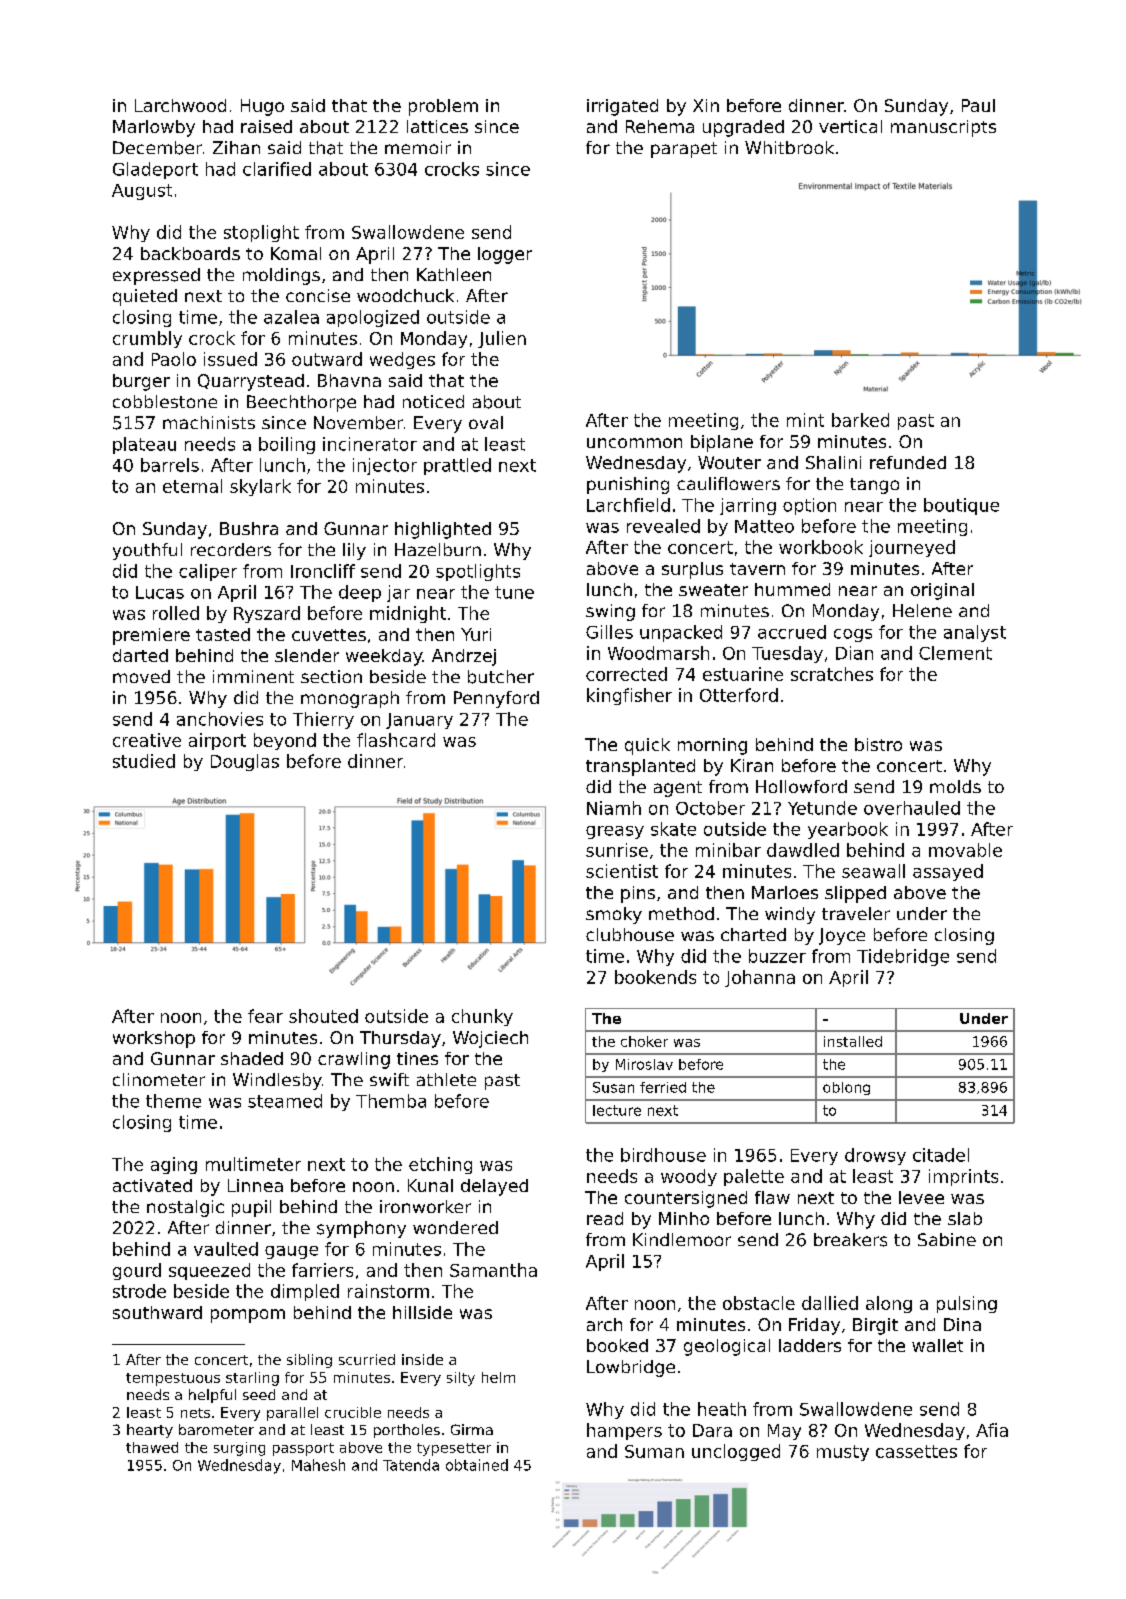 The height and width of the screenshot is (1599, 1126). What do you see at coordinates (296, 253) in the screenshot?
I see `Komal` at bounding box center [296, 253].
